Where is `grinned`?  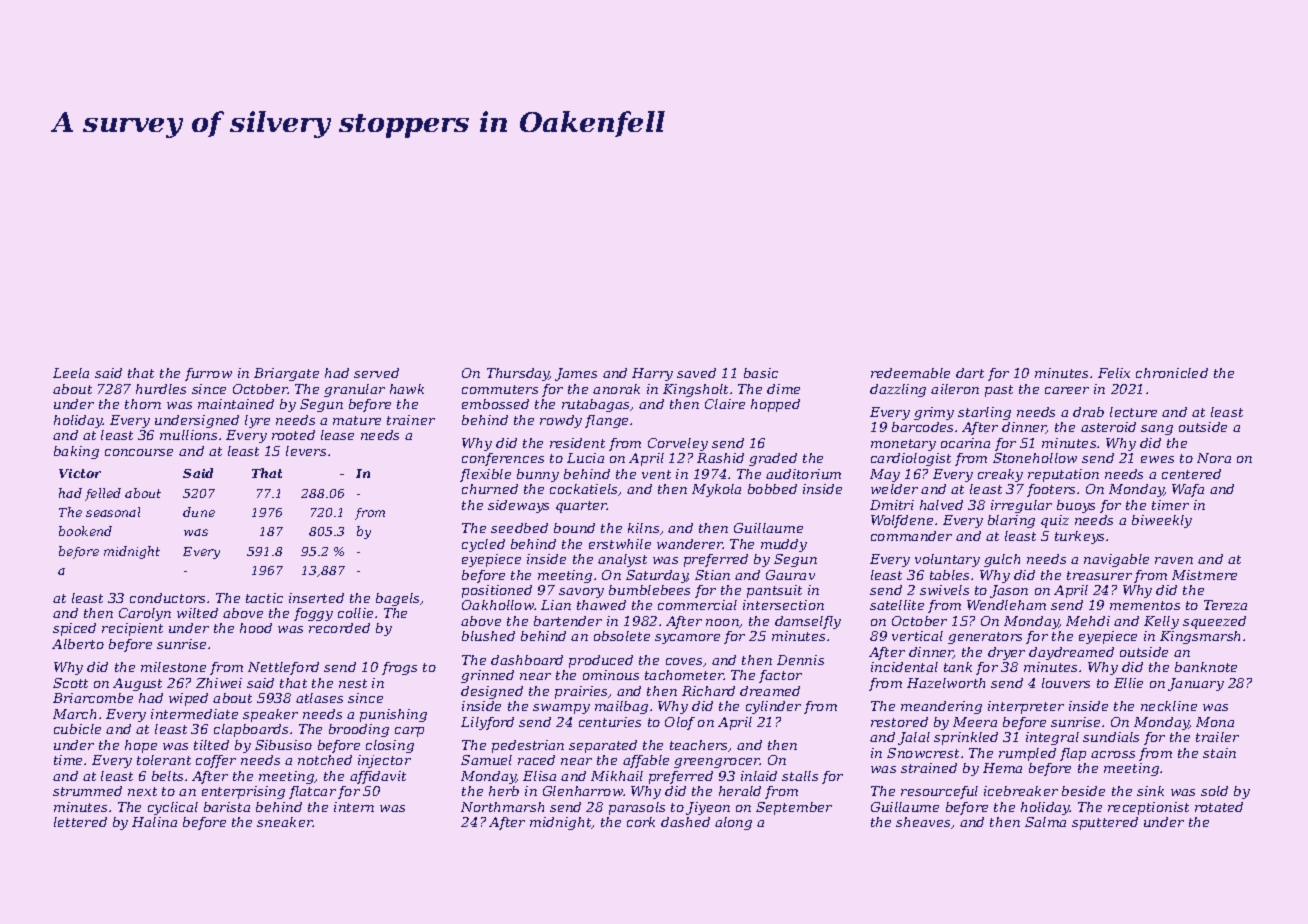 grinned is located at coordinates (487, 676).
